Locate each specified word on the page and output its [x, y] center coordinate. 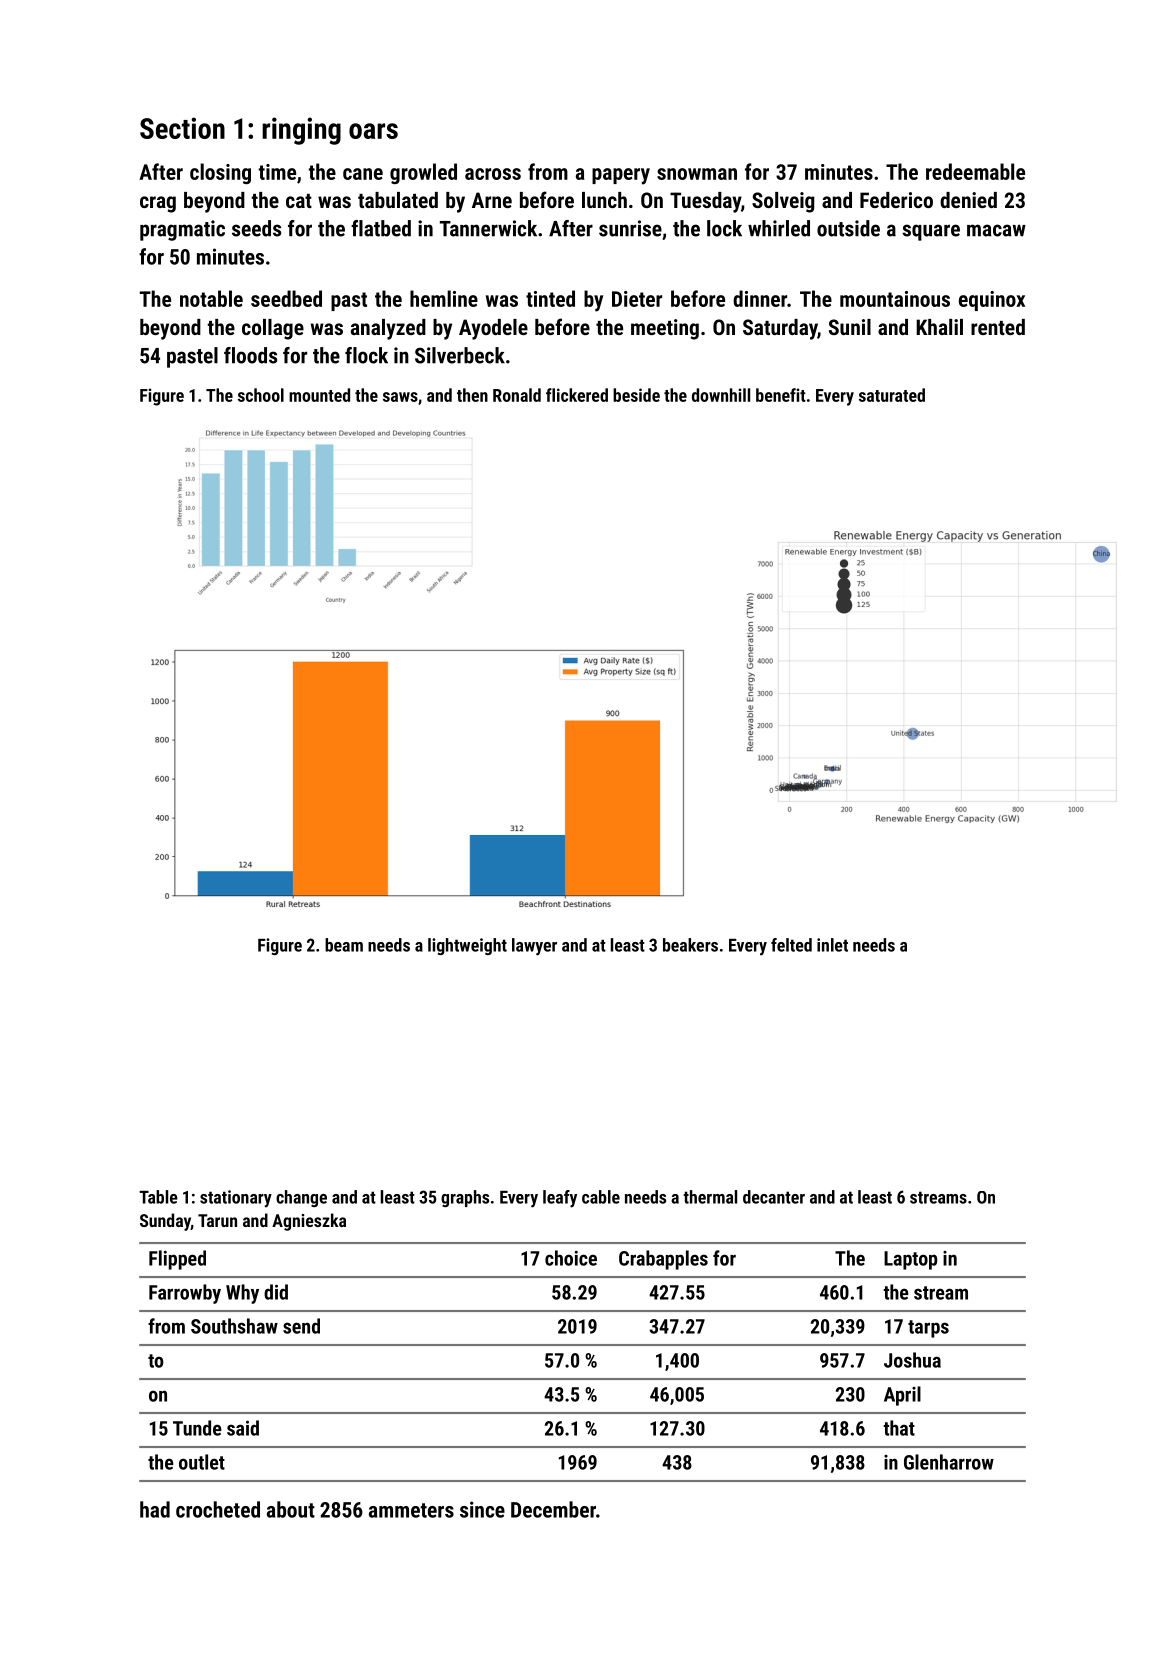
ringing [301, 131]
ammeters [411, 1510]
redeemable [975, 171]
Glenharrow [949, 1462]
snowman [697, 174]
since [482, 1509]
